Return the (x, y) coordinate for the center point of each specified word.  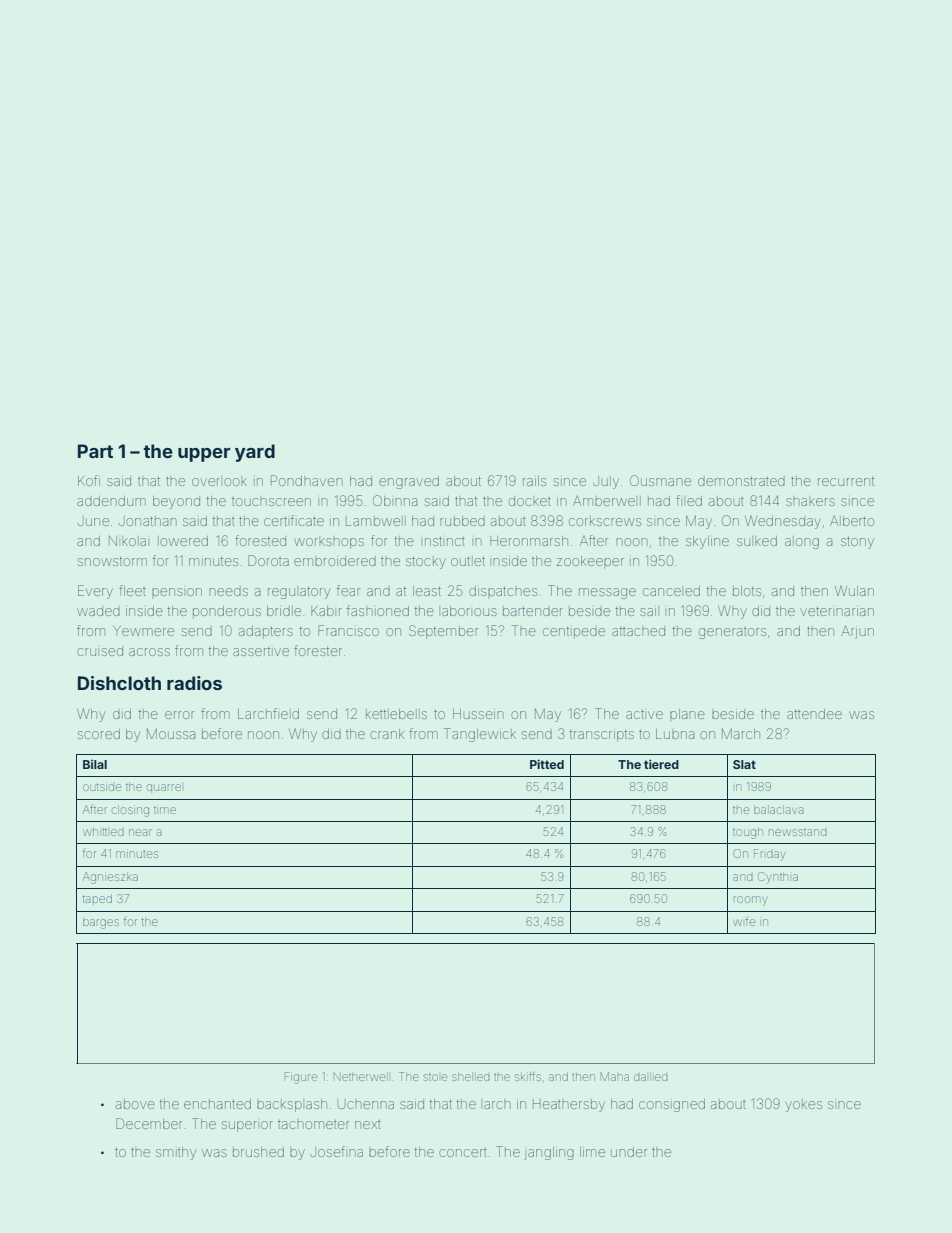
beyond (176, 502)
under (629, 1152)
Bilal (95, 764)
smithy (176, 1153)
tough (748, 834)
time (165, 810)
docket (530, 501)
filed (689, 500)
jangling (549, 1153)
